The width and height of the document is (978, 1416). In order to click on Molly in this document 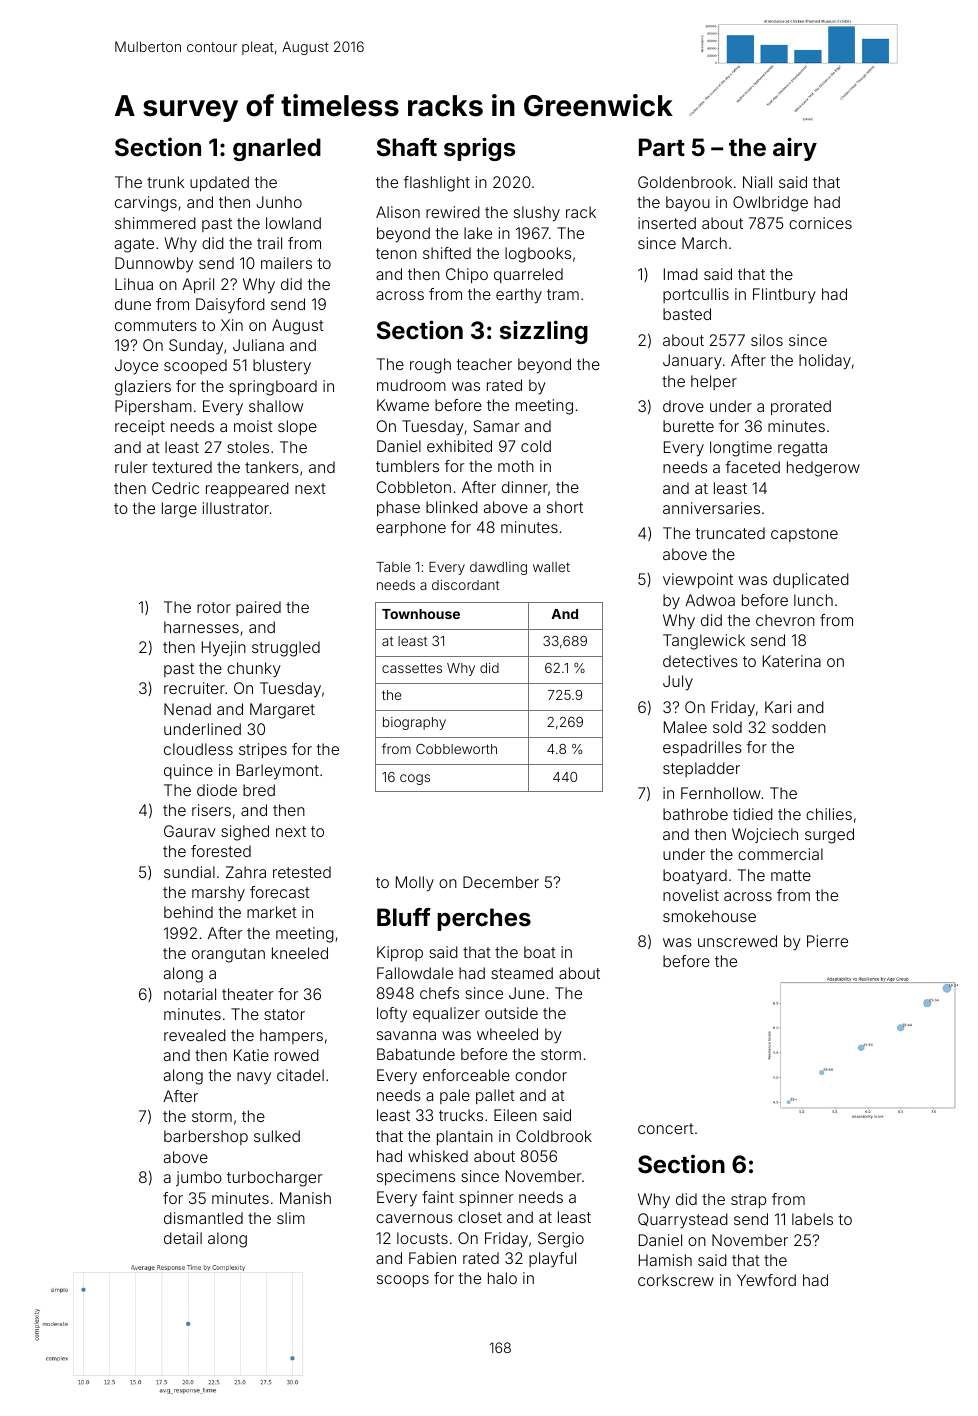, I will do `click(415, 884)`.
